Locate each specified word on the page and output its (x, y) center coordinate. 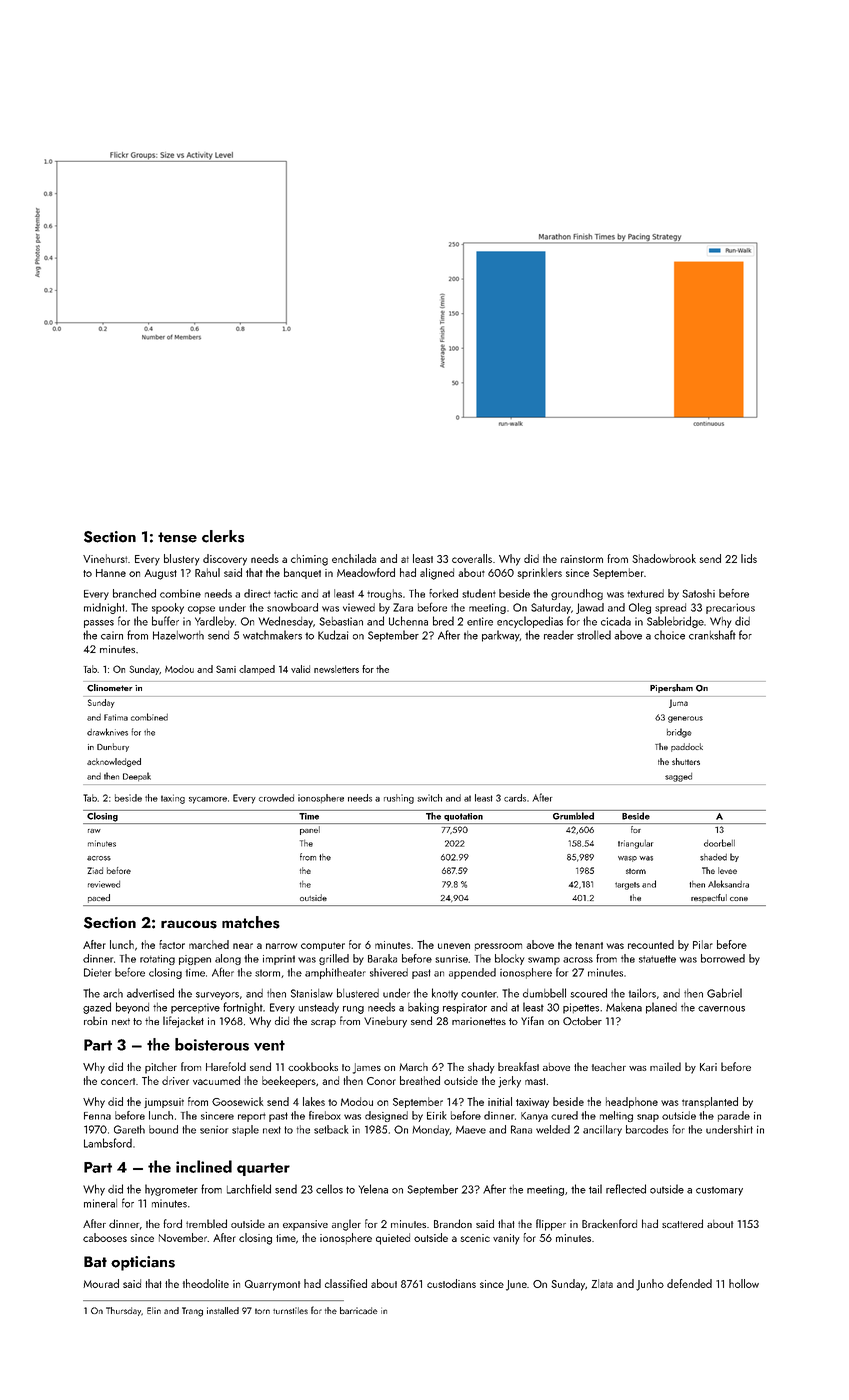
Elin (154, 1310)
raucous (189, 924)
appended (472, 973)
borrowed (723, 958)
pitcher (161, 1068)
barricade (359, 1310)
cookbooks (313, 1066)
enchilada (354, 558)
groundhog (577, 594)
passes (99, 624)
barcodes (647, 1129)
